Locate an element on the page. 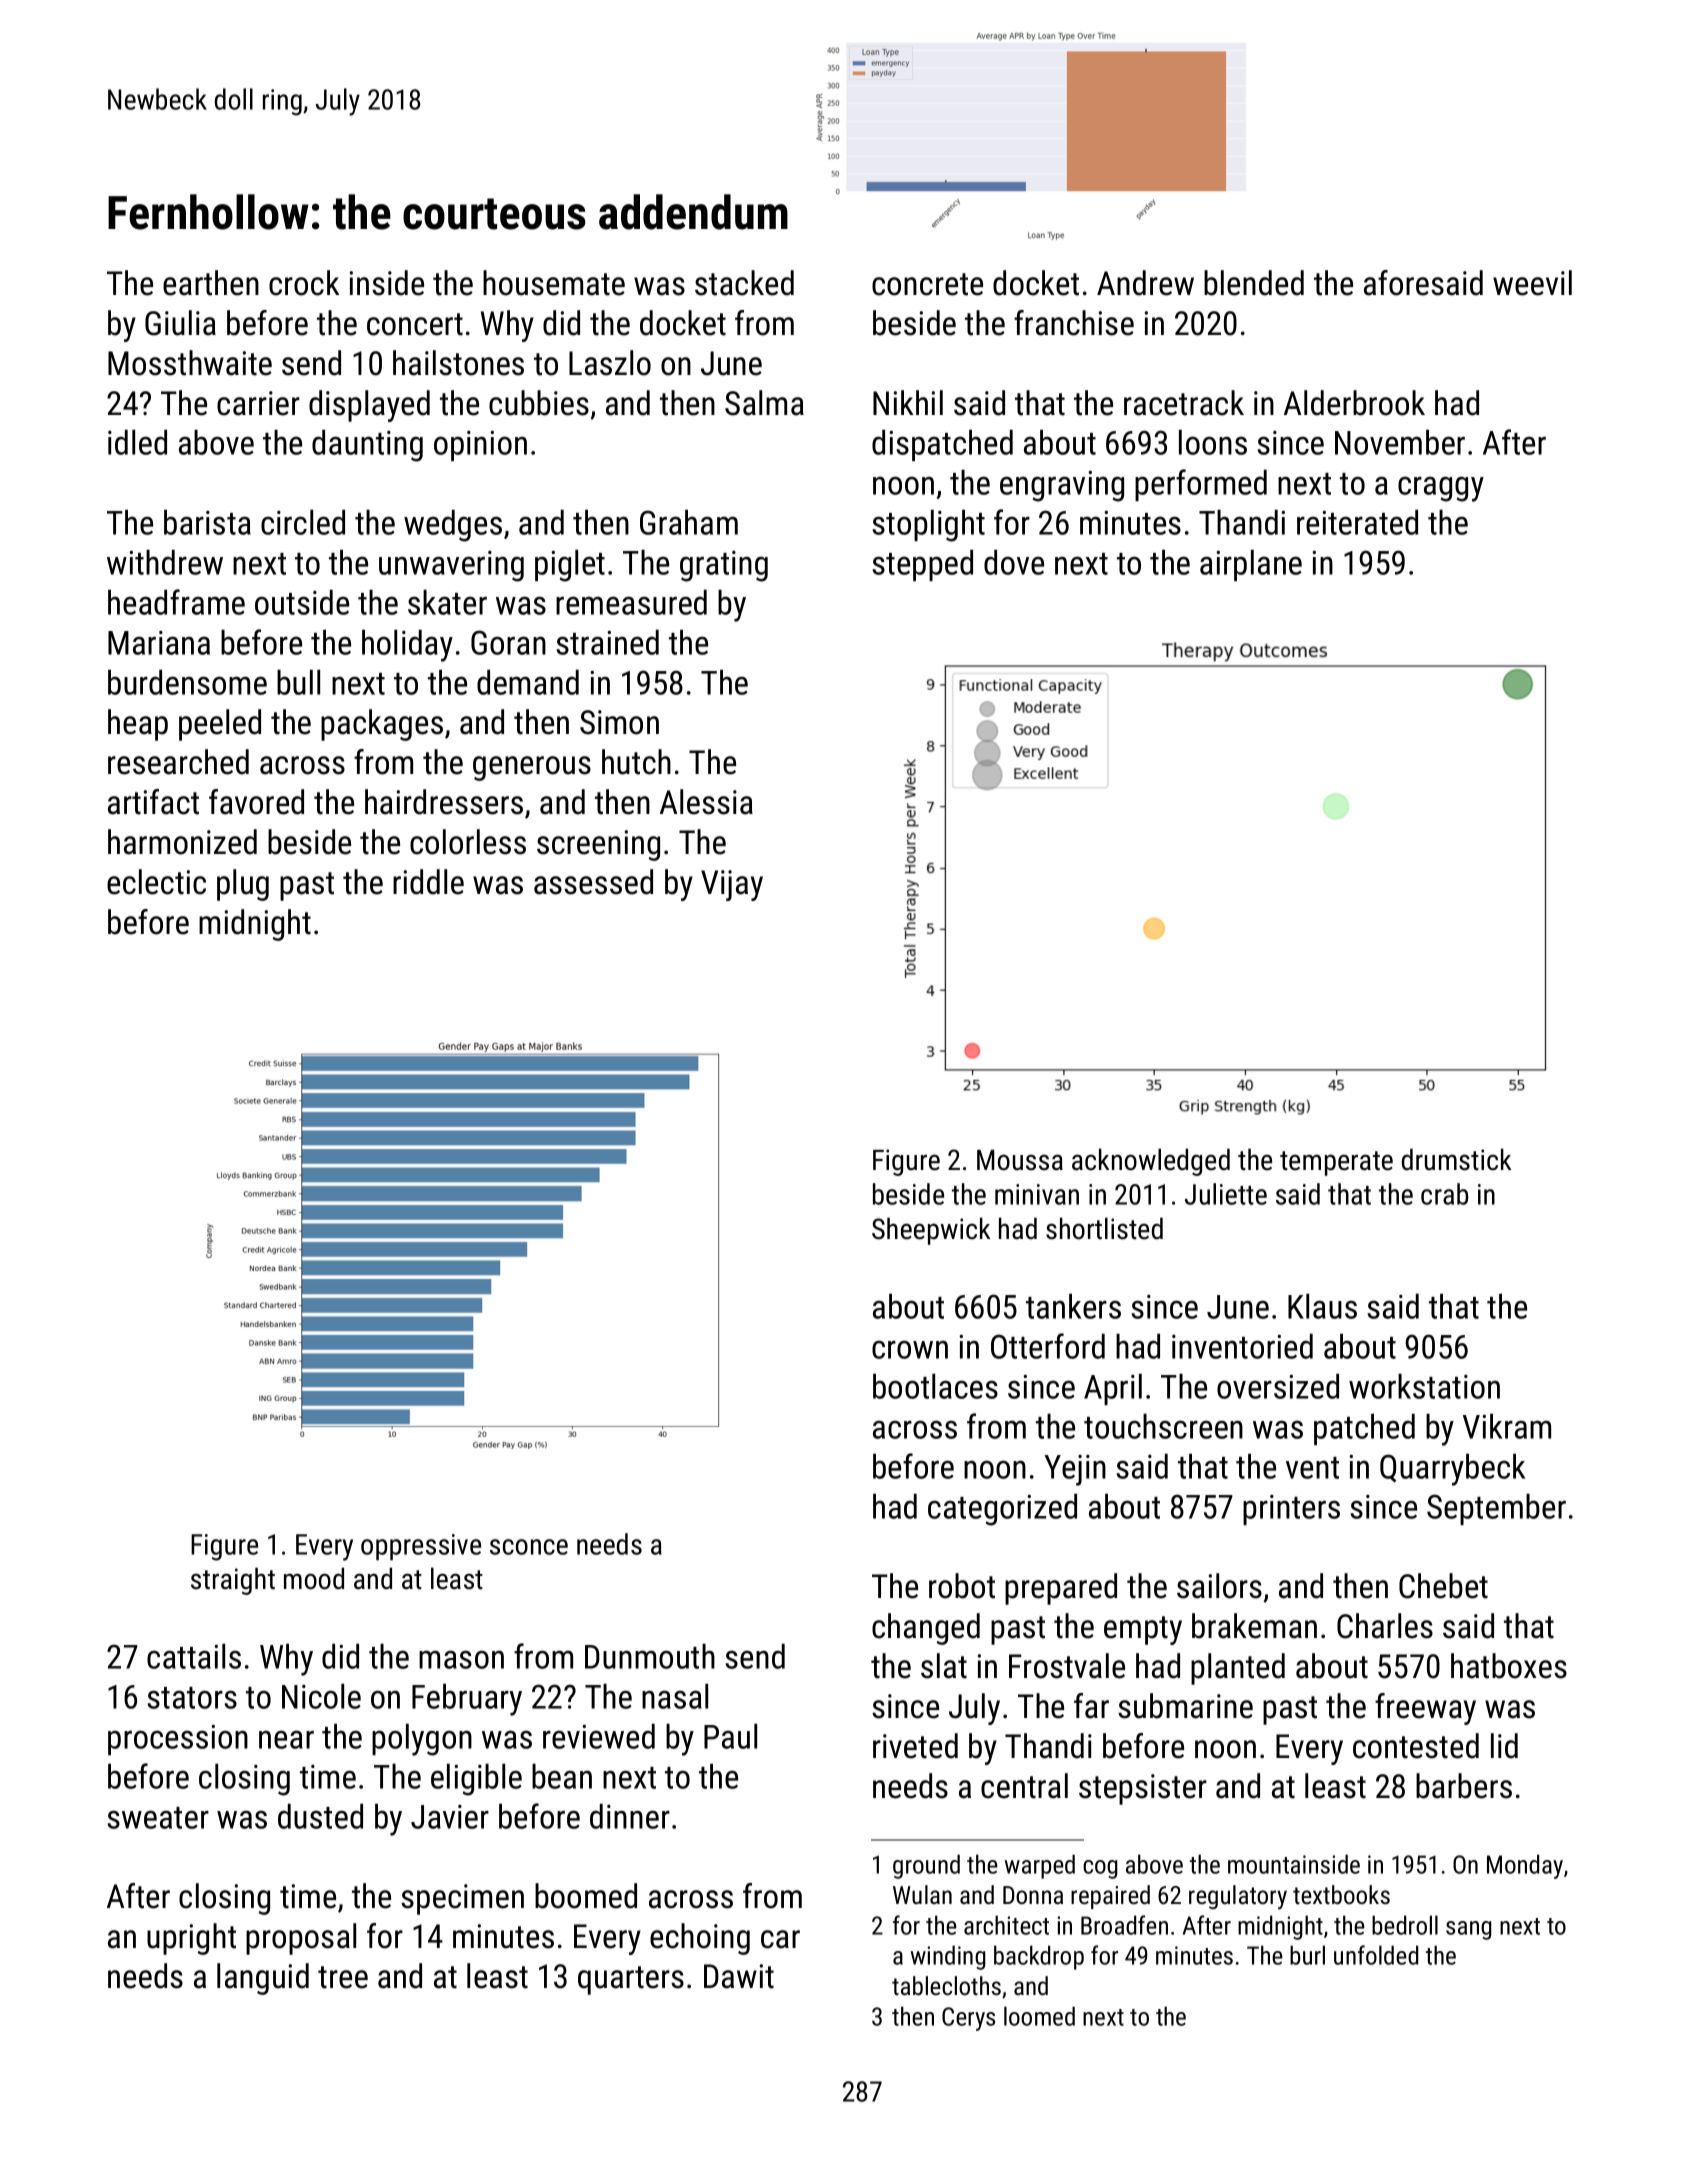 The width and height of the document is (1683, 2178). upright is located at coordinates (191, 1939).
